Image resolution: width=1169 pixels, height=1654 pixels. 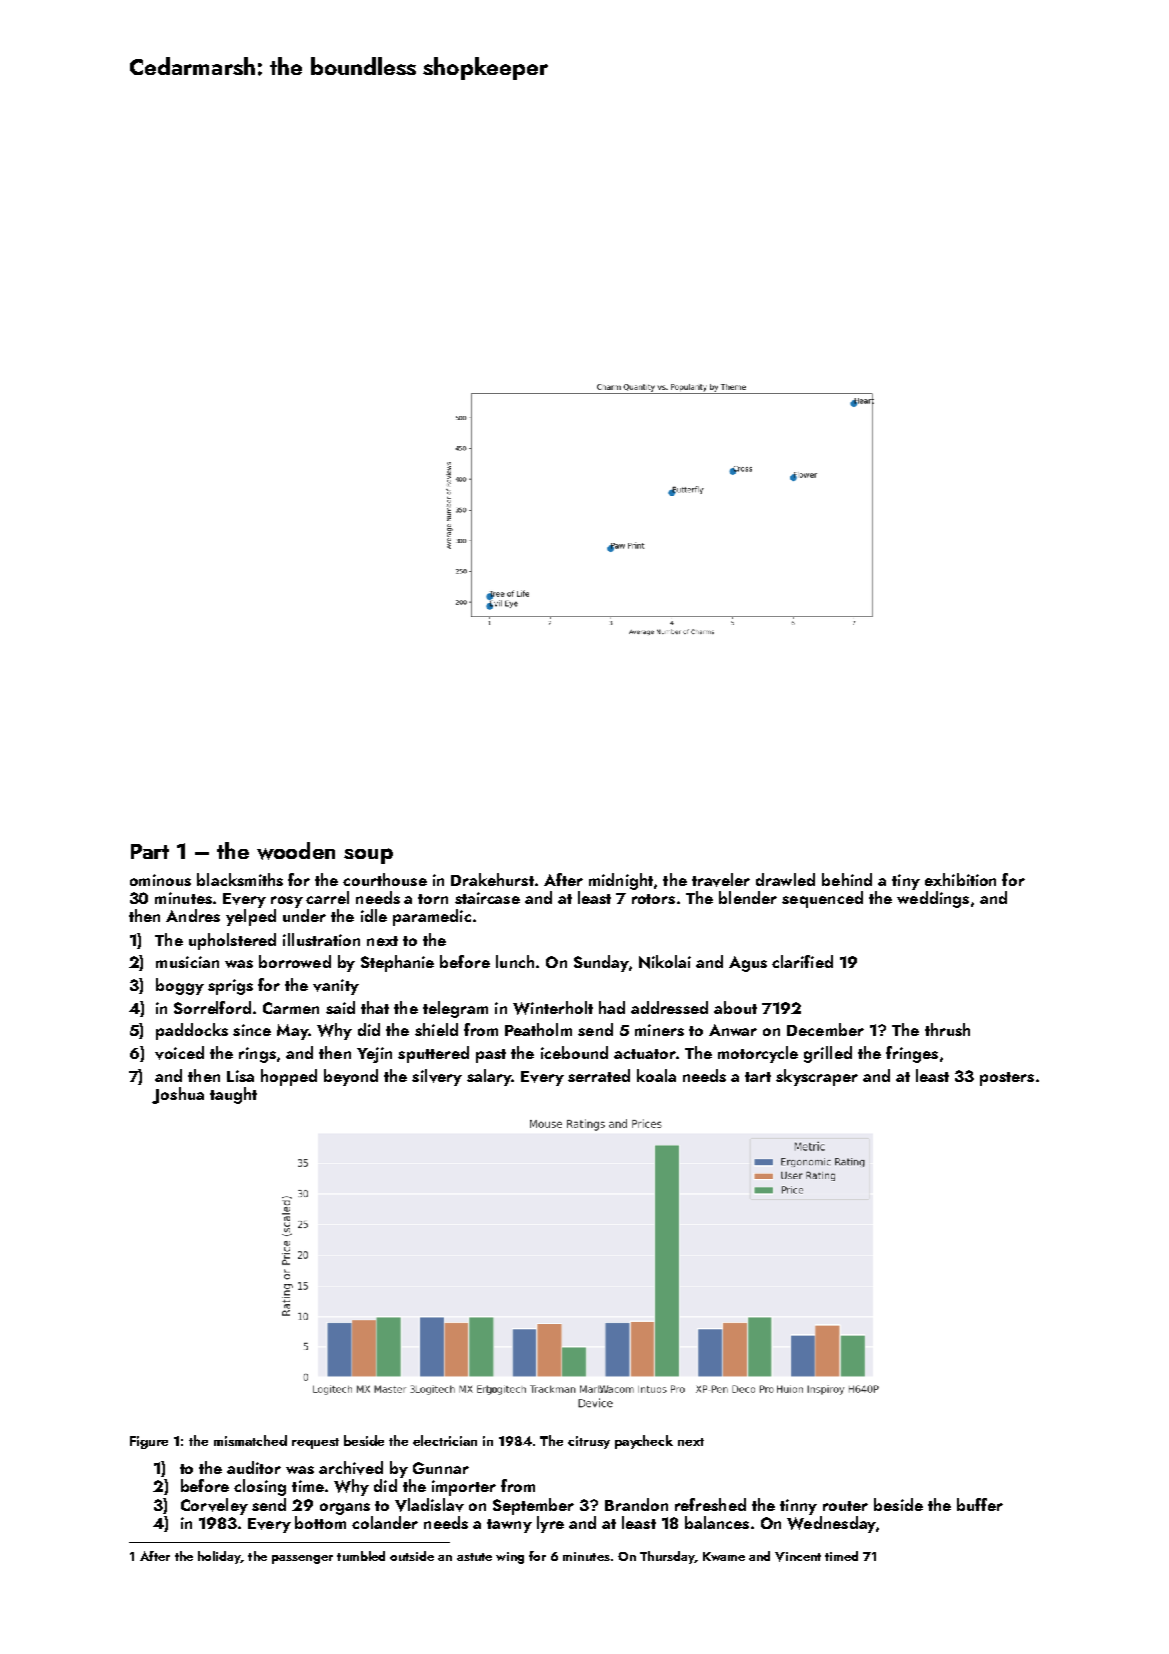 What do you see at coordinates (653, 899) in the document?
I see `rotors` at bounding box center [653, 899].
